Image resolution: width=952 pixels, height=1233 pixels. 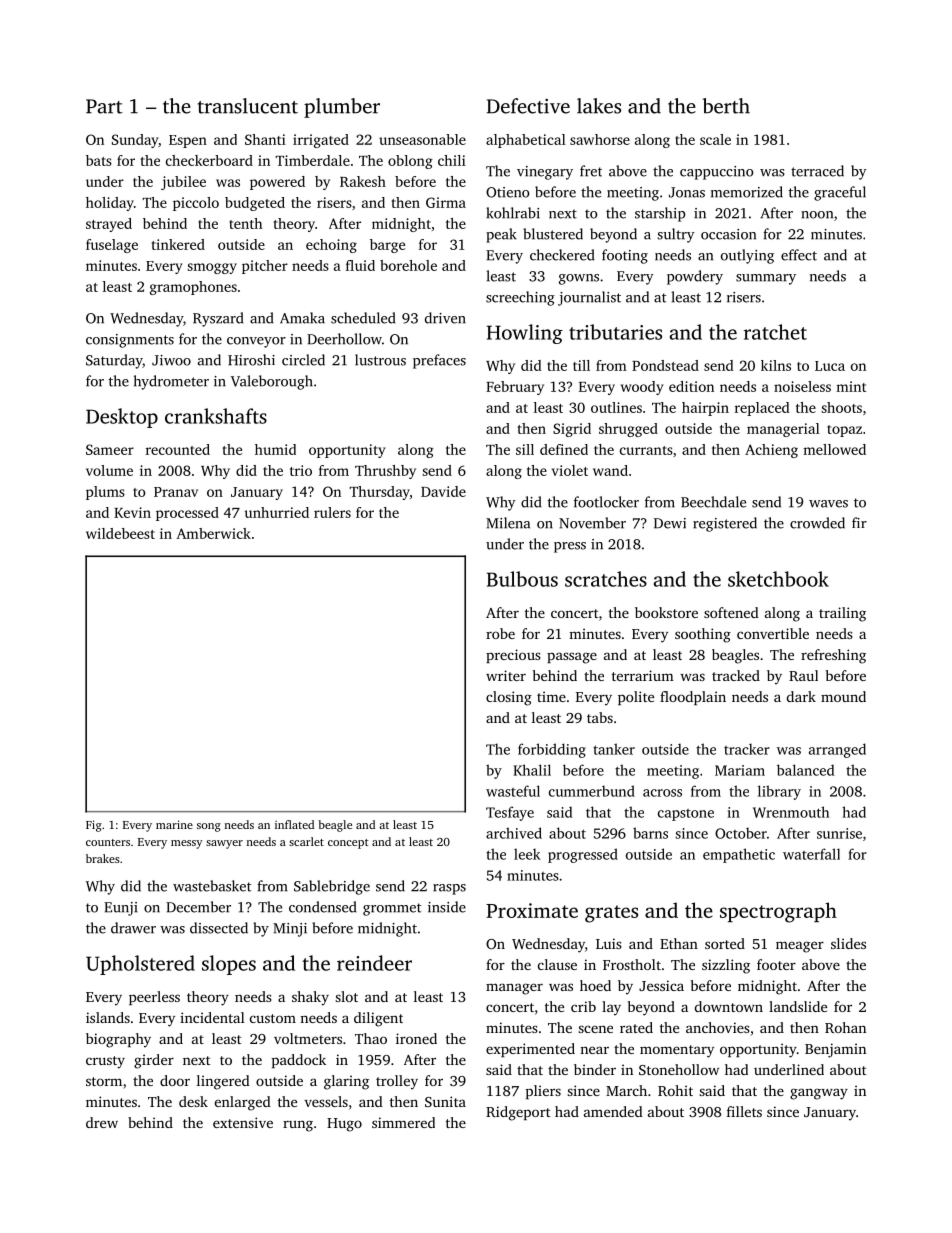 What do you see at coordinates (94, 826) in the document?
I see `Fig` at bounding box center [94, 826].
